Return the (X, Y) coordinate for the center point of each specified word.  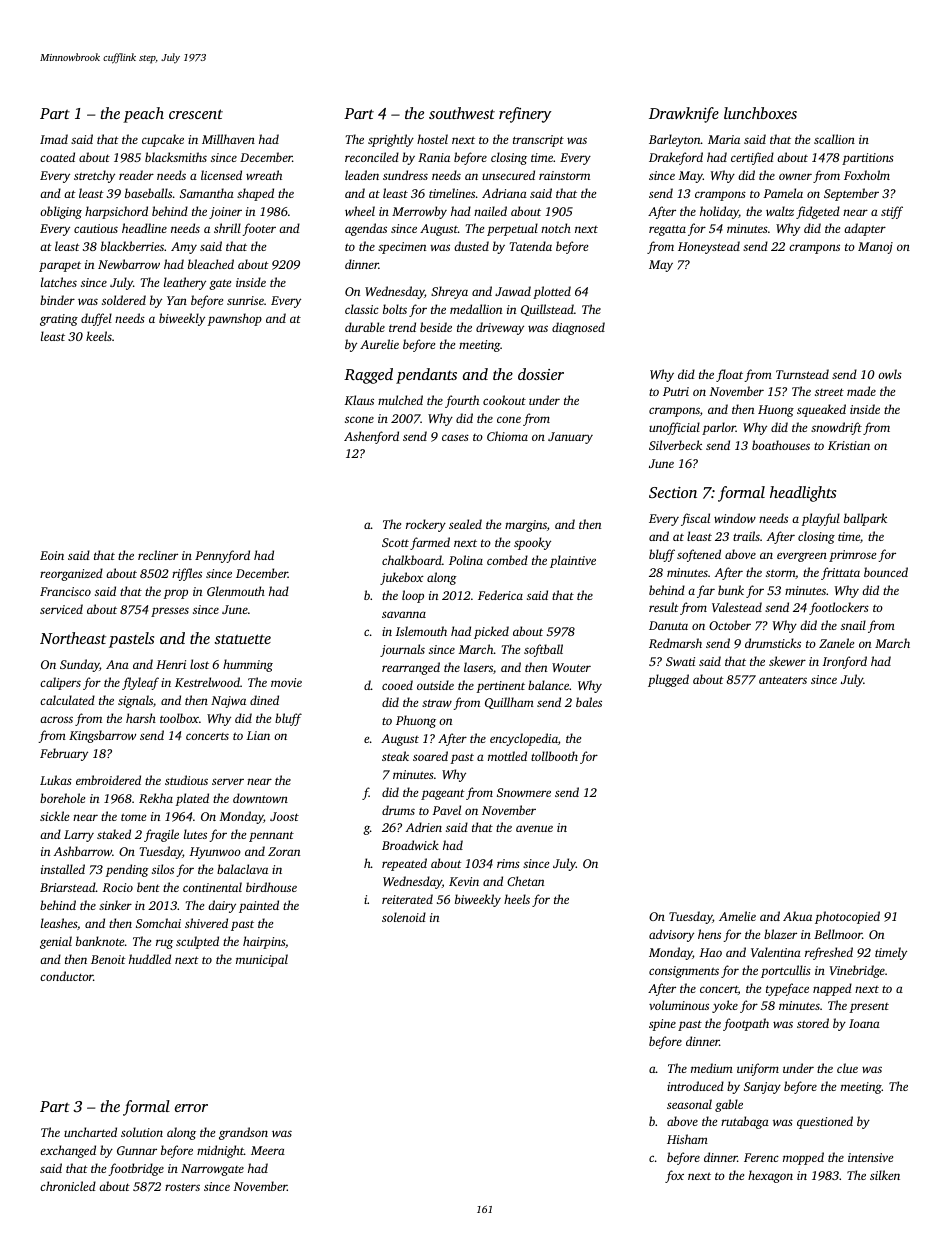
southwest (462, 113)
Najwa (228, 702)
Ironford (844, 662)
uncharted (90, 1132)
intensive (870, 1157)
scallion (834, 139)
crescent (196, 114)
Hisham (687, 1139)
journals (402, 650)
